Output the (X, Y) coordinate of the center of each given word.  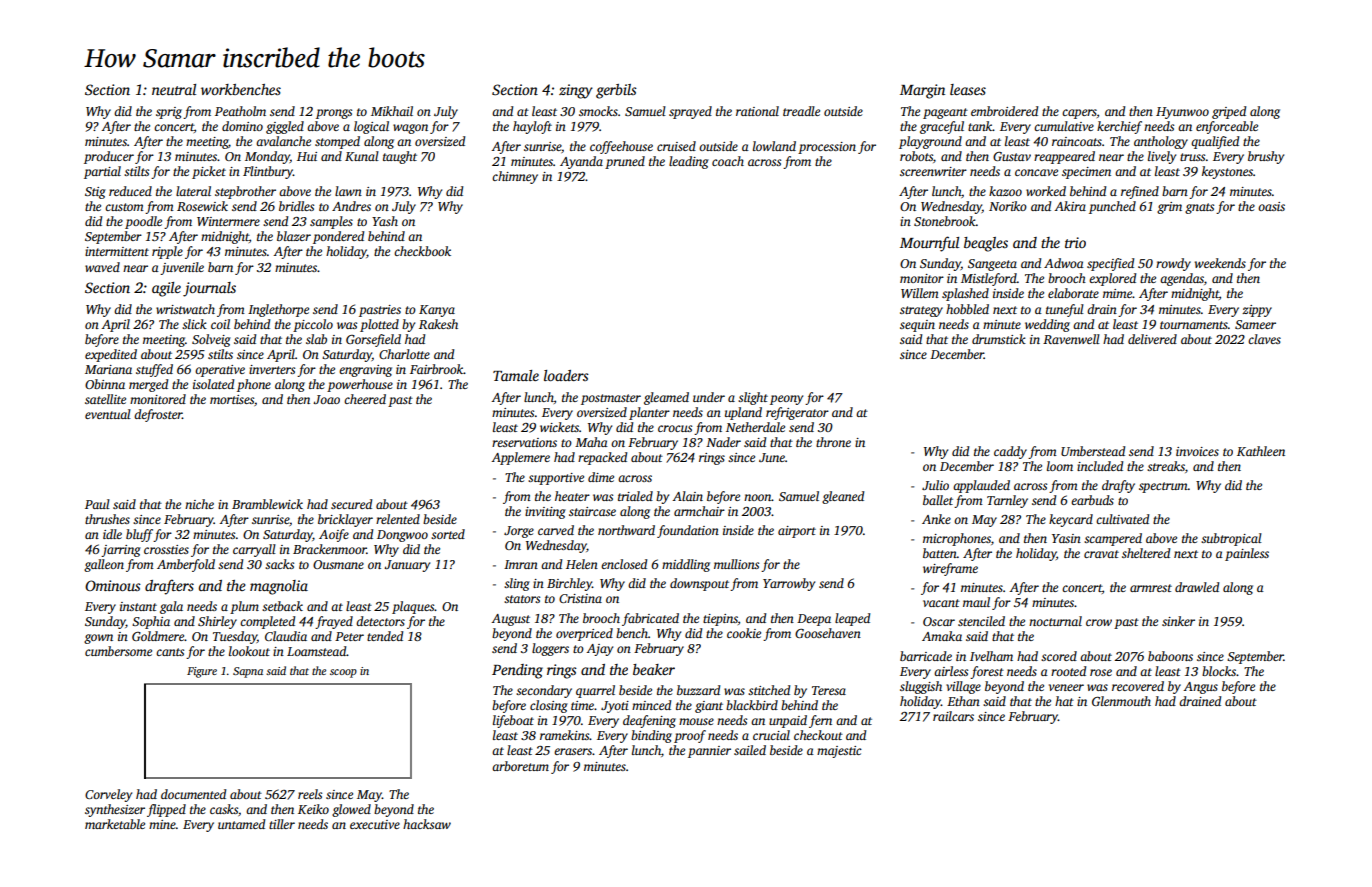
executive (375, 824)
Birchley (569, 584)
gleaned (843, 497)
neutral (174, 89)
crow (1099, 622)
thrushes (107, 519)
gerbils (616, 91)
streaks (1166, 466)
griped (1229, 112)
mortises (232, 399)
